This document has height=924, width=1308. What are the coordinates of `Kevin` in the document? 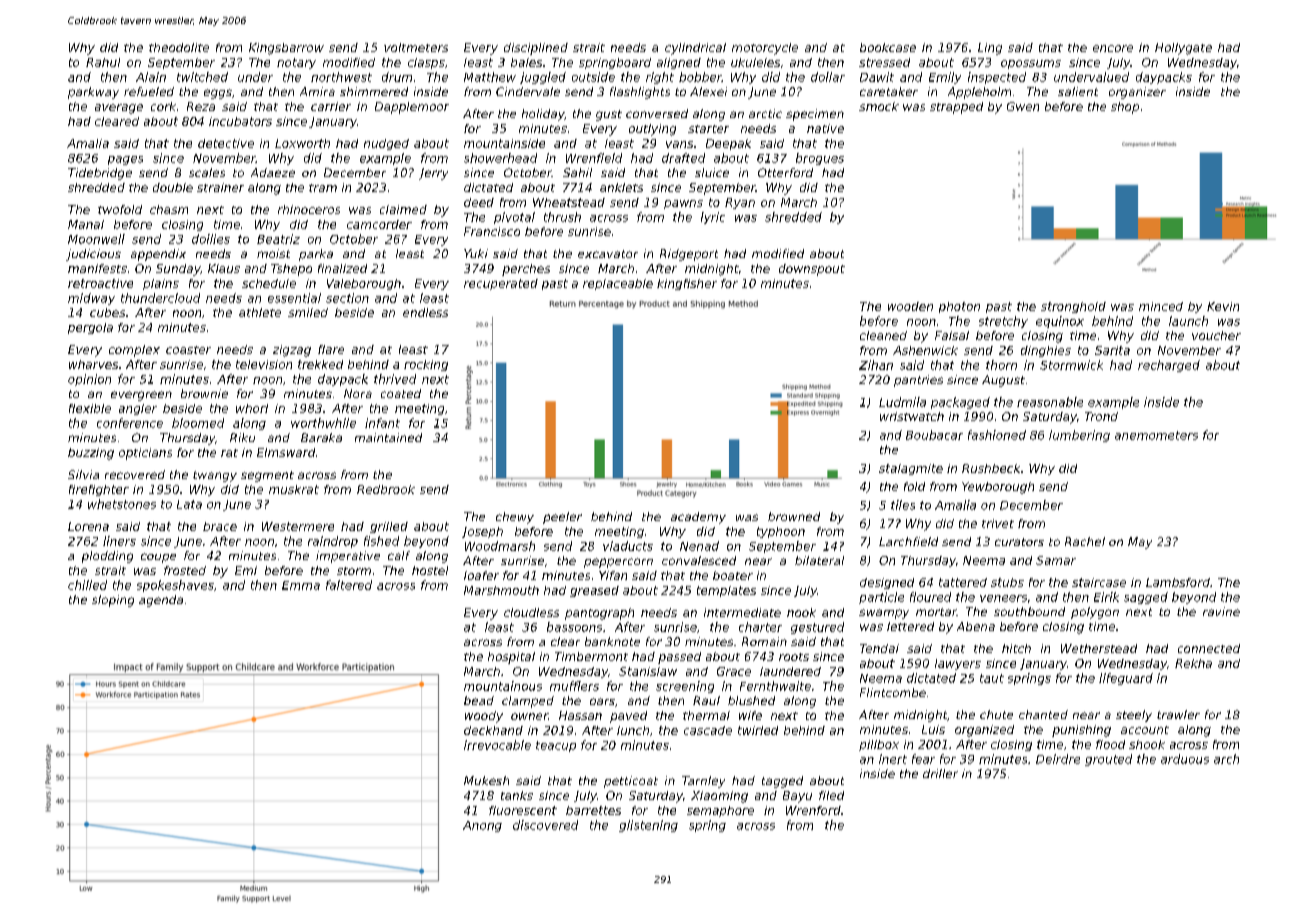 It's located at (1223, 306).
